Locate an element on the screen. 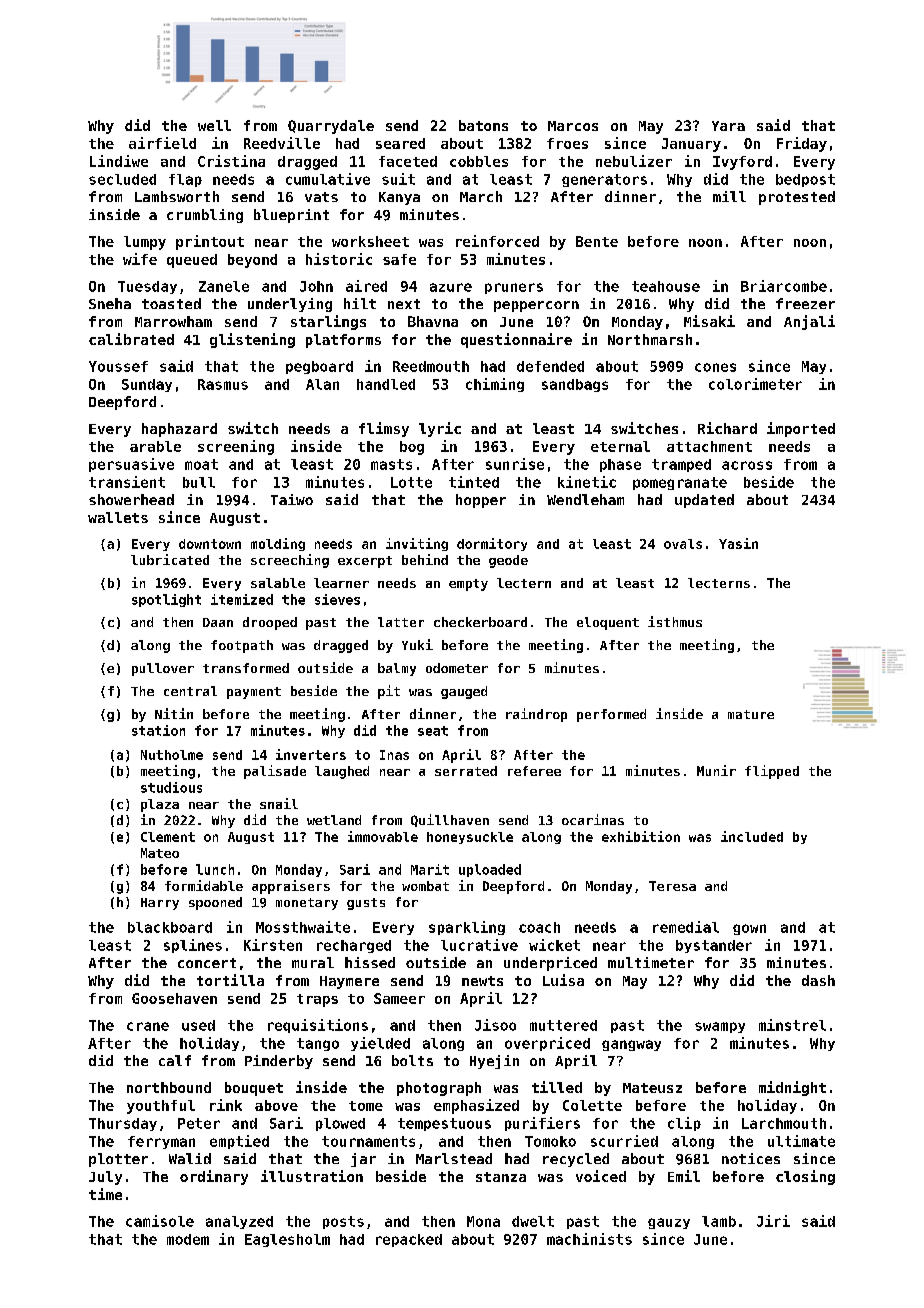 This screenshot has height=1308, width=924. referee is located at coordinates (534, 771).
